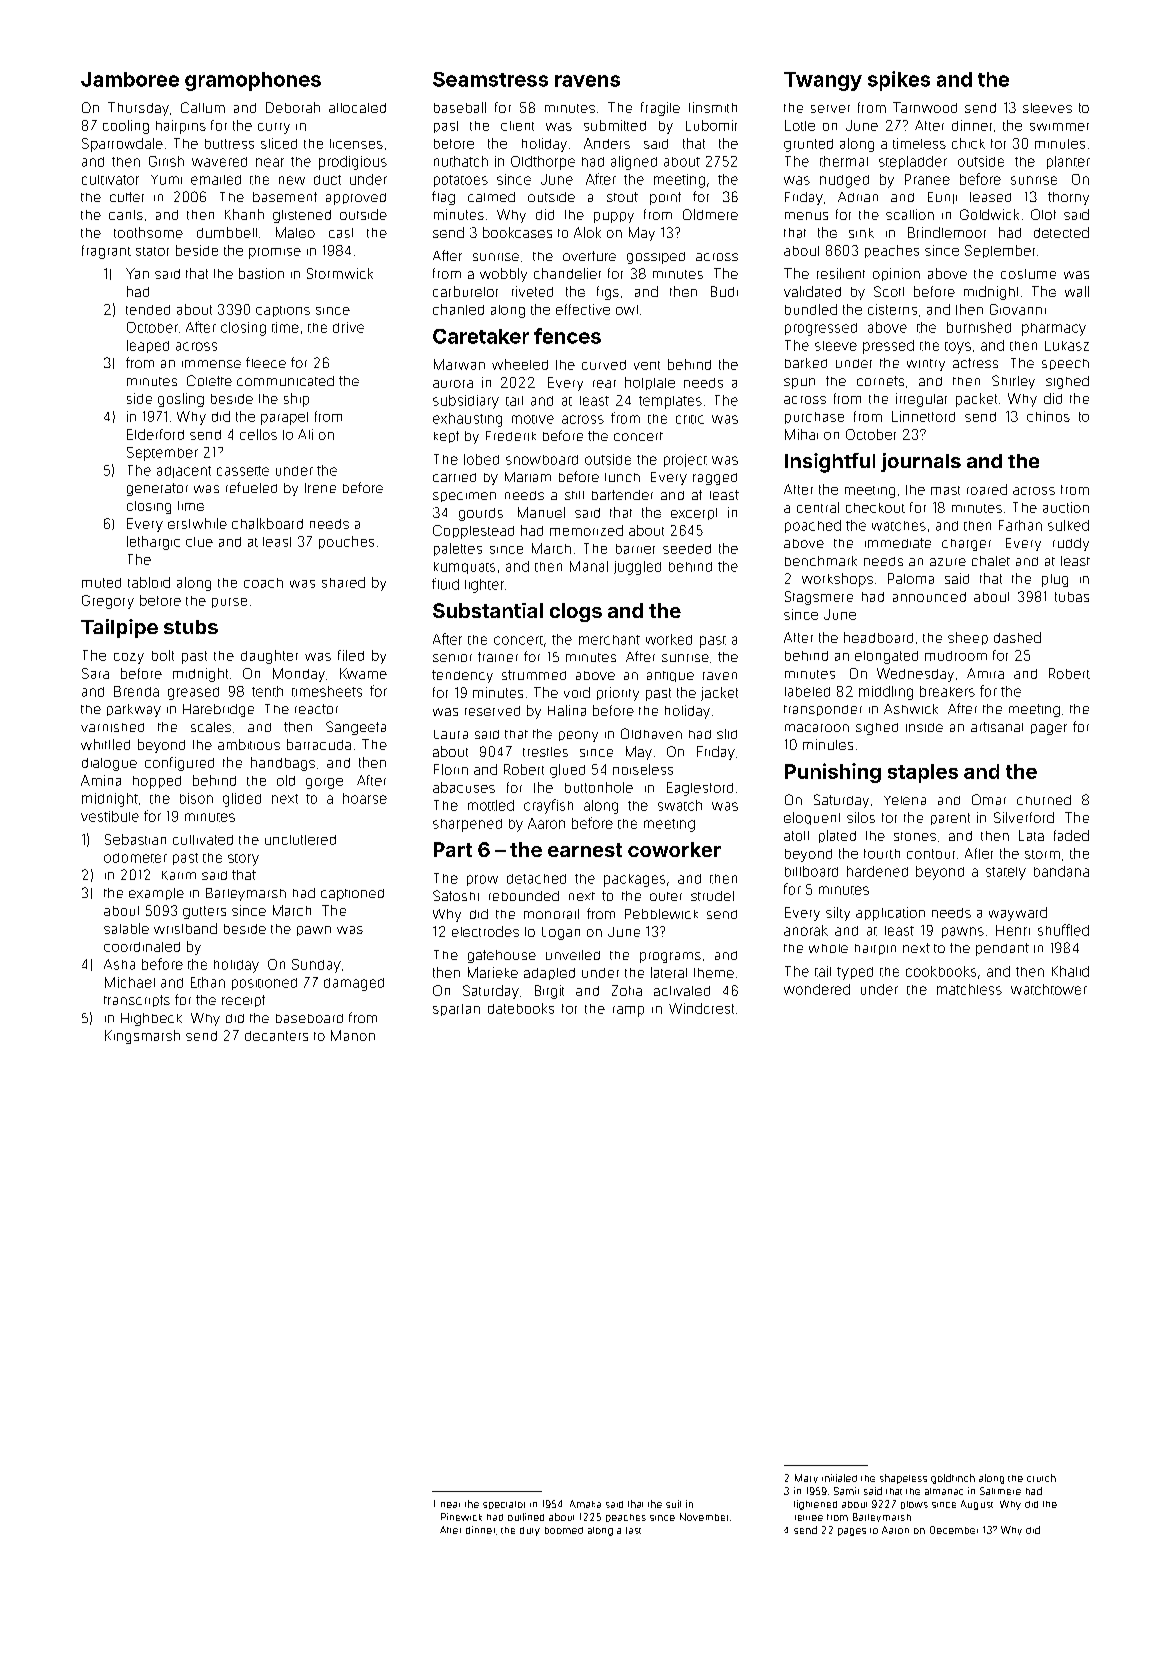 This document has height=1656, width=1171. What do you see at coordinates (461, 1517) in the document?
I see `Pinewick` at bounding box center [461, 1517].
